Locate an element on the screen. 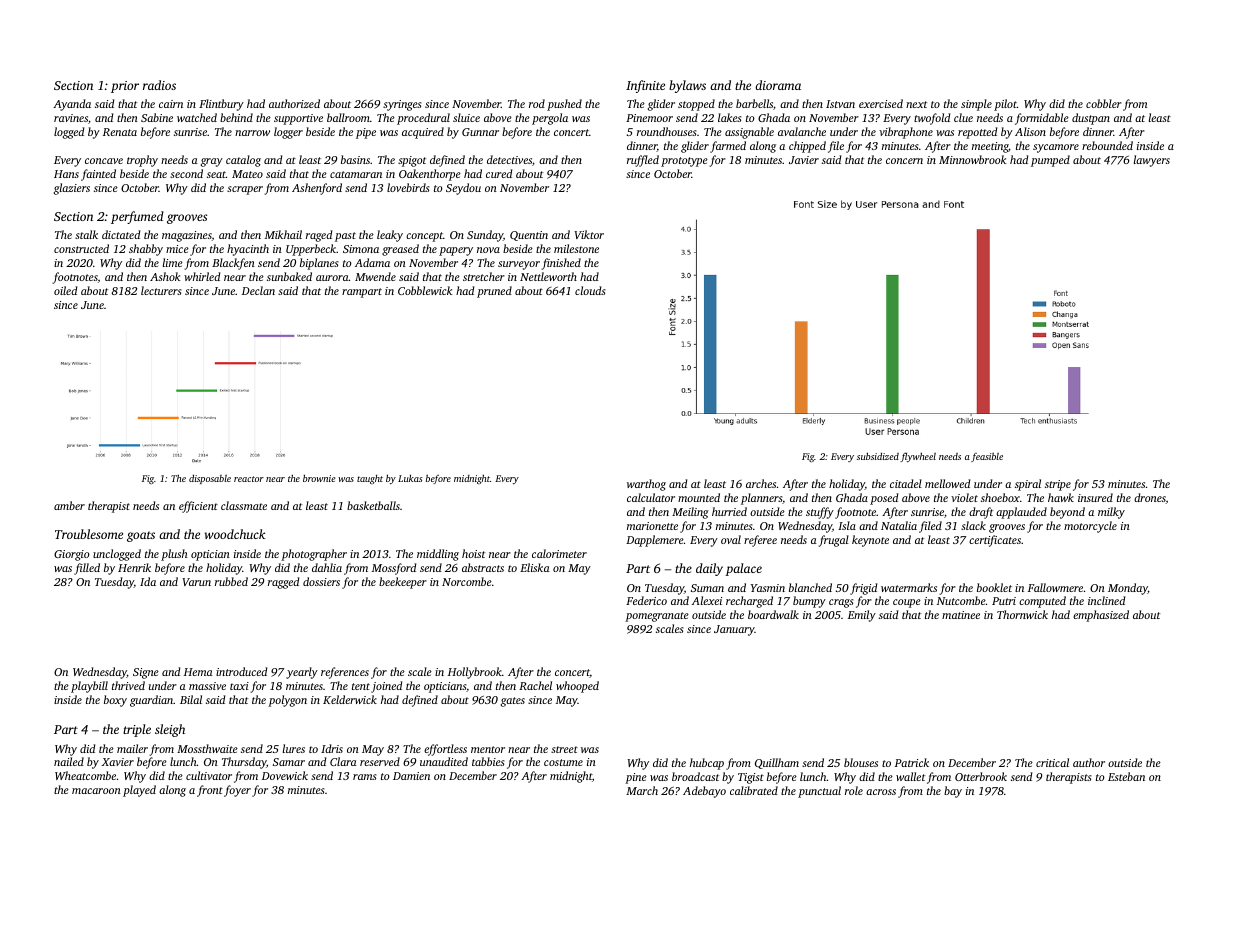 Image resolution: width=1233 pixels, height=952 pixels. boxy is located at coordinates (115, 701).
